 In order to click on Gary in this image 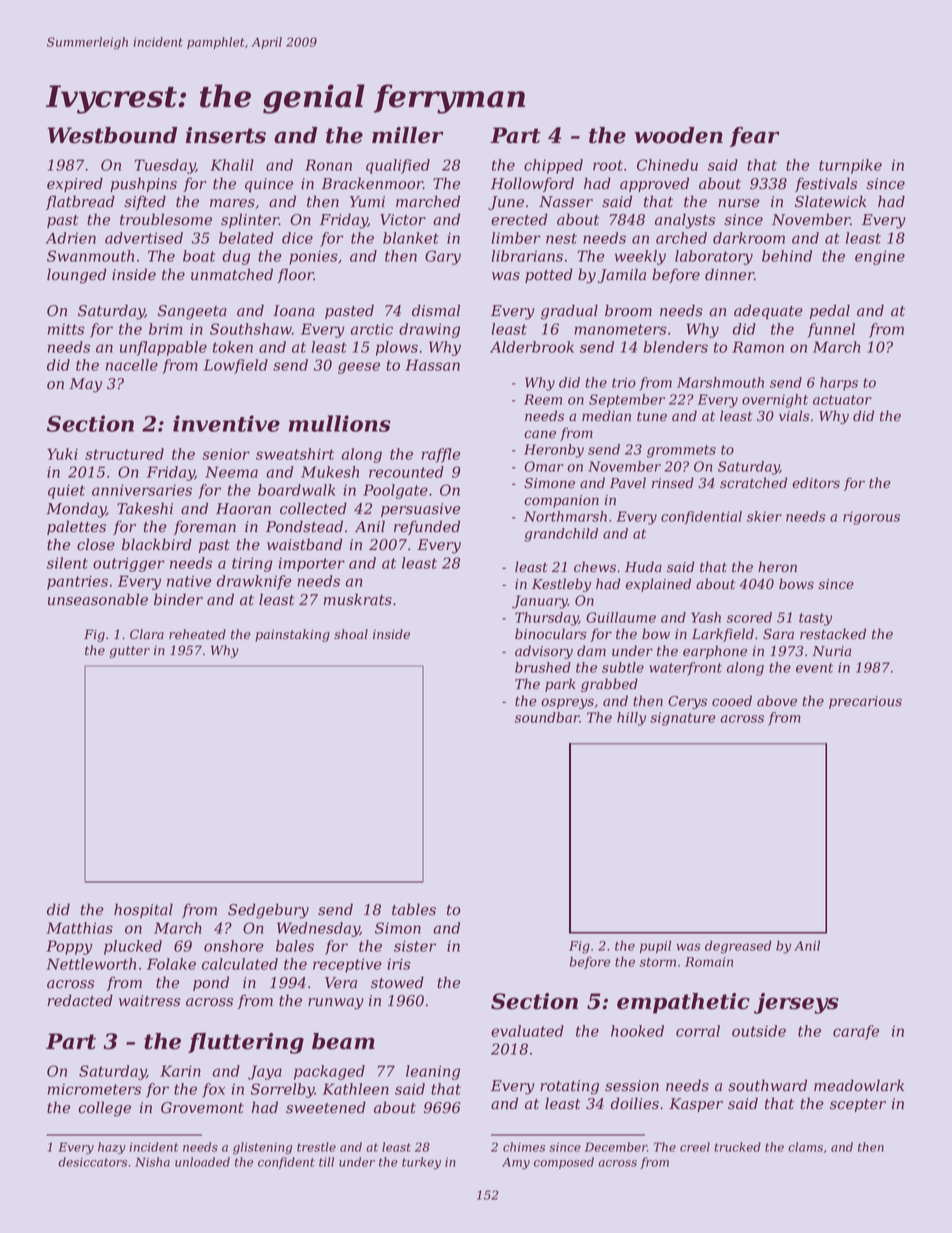, I will do `click(443, 257)`.
